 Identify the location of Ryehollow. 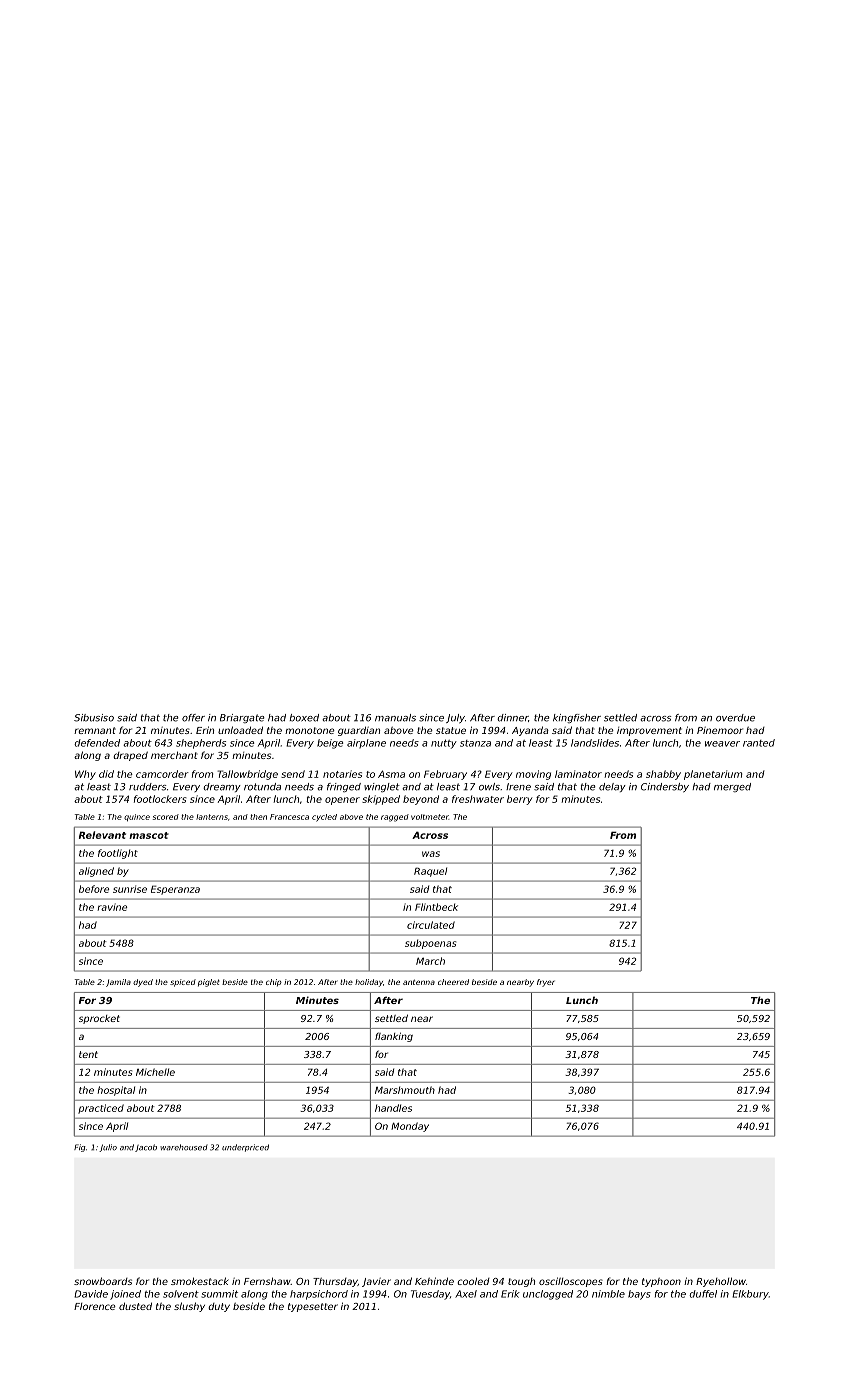
(721, 1282).
